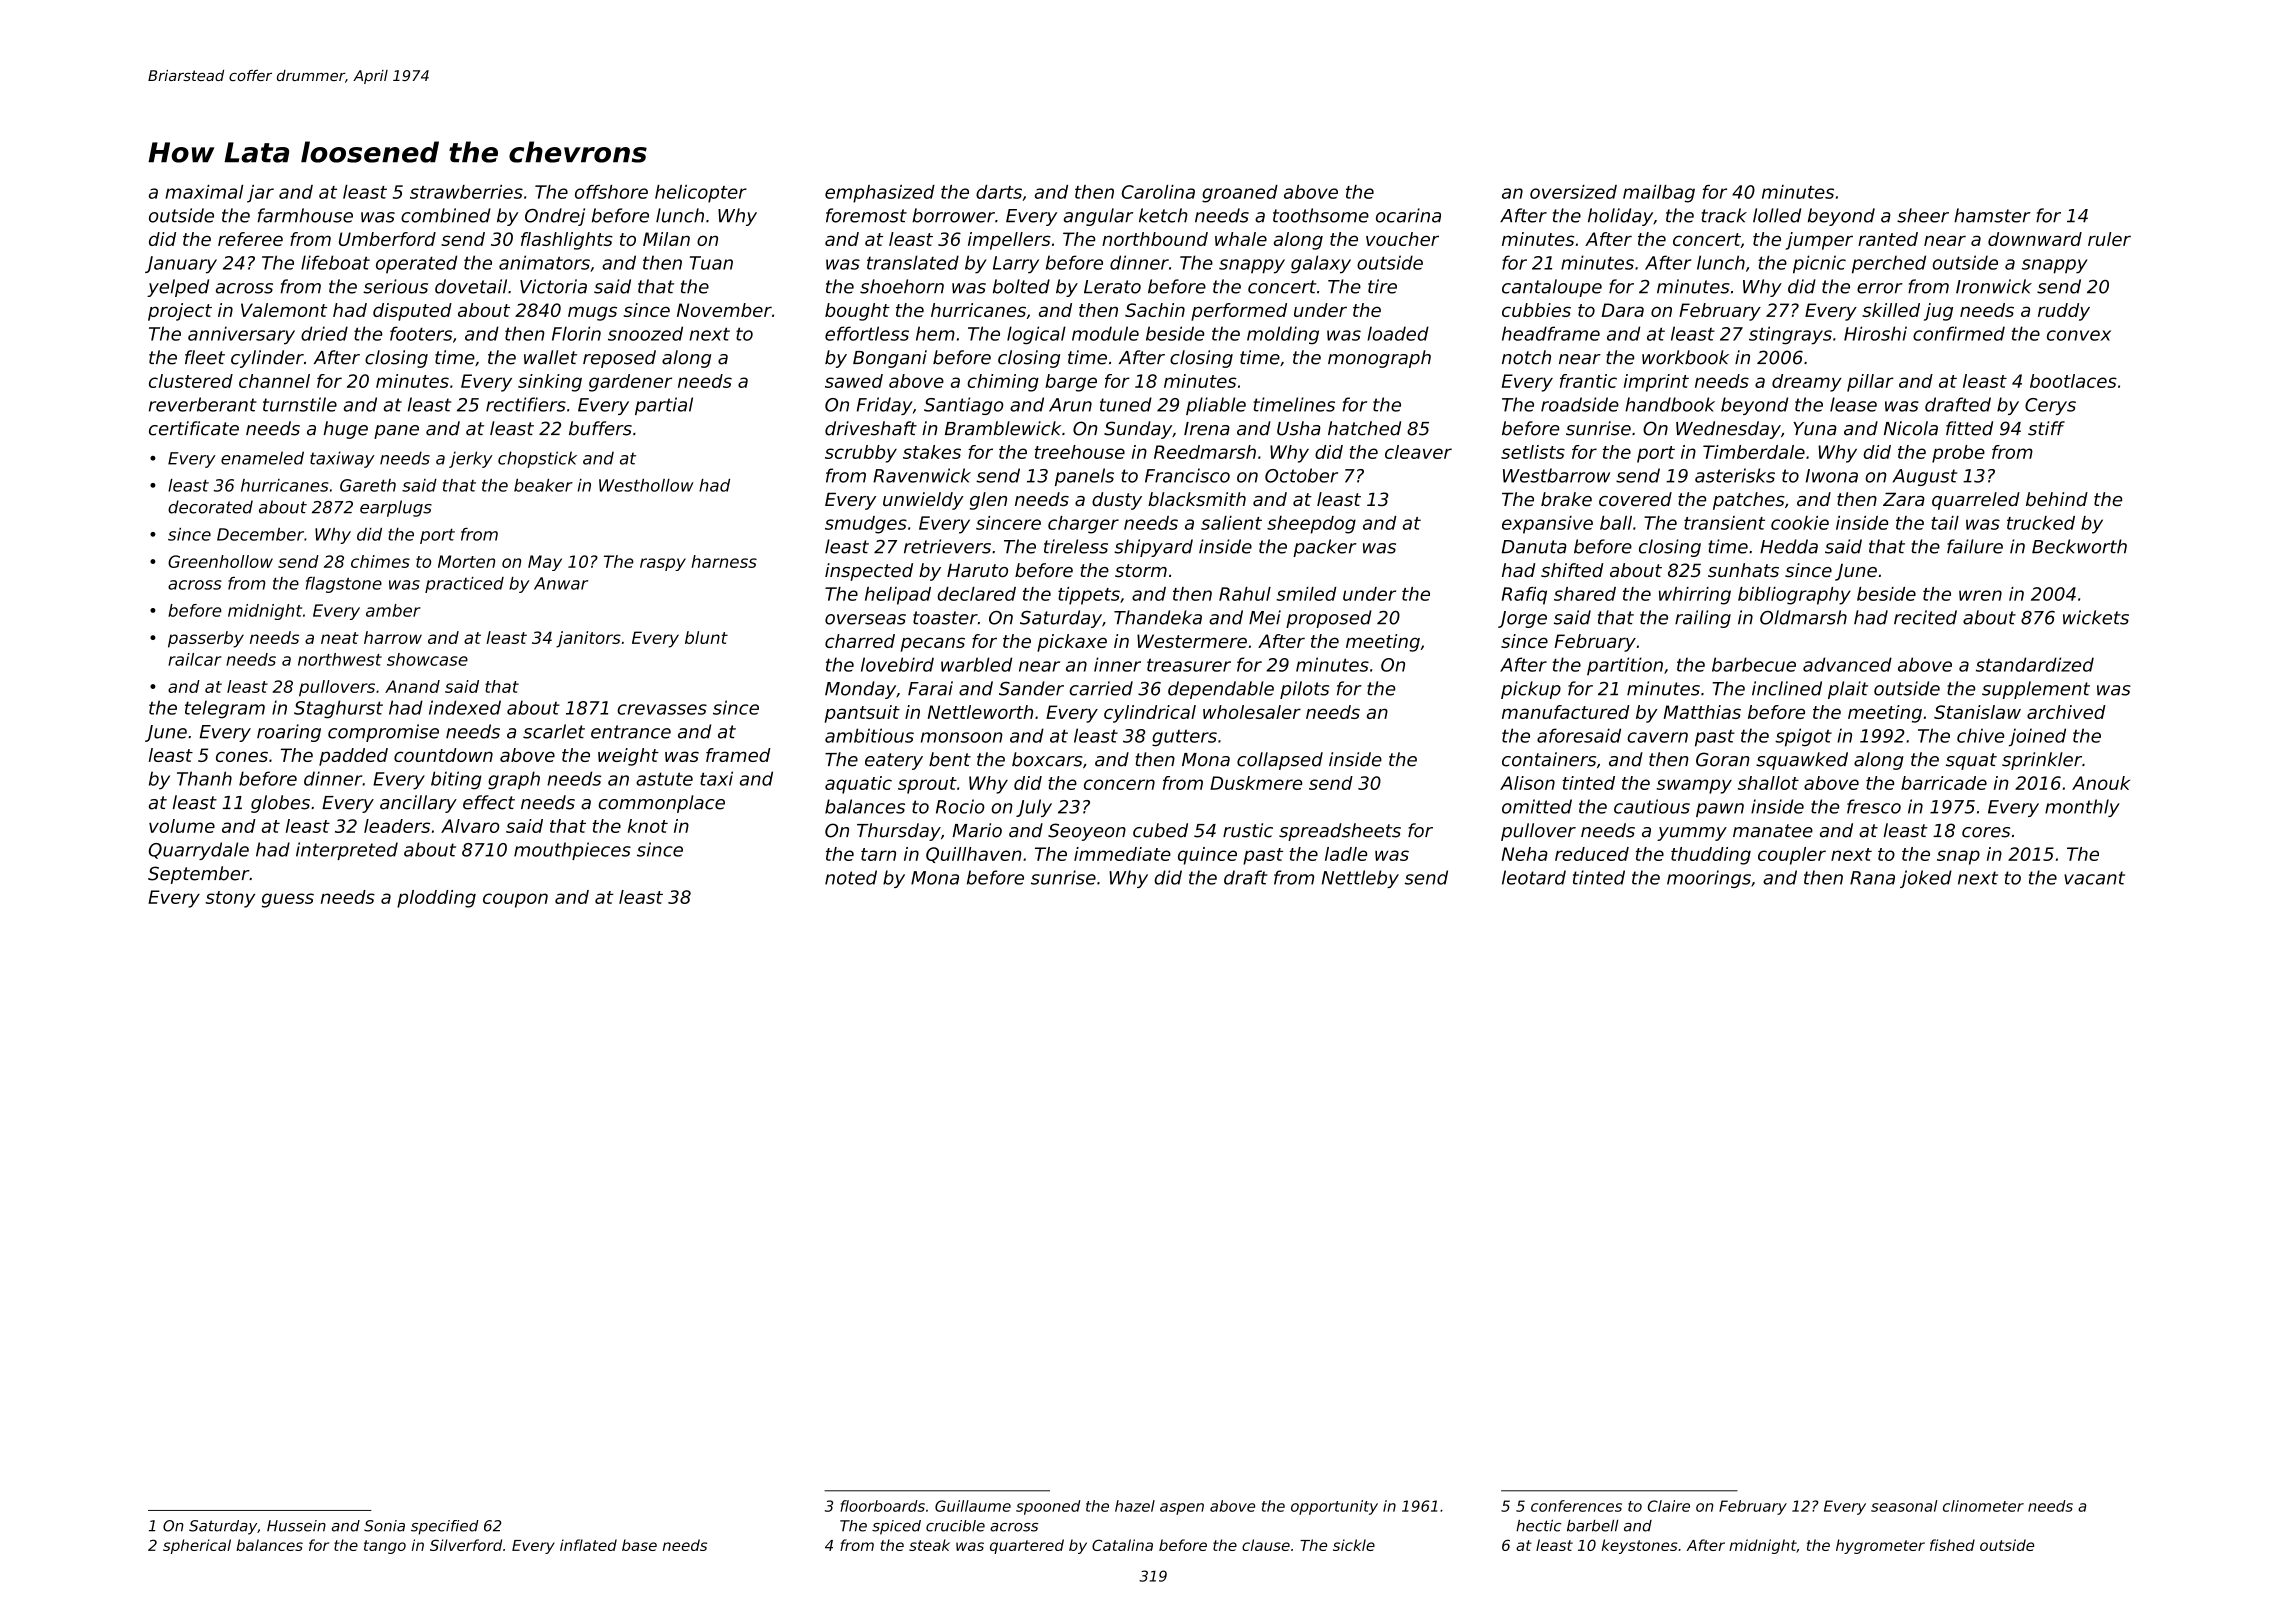  Describe the element at coordinates (1640, 1546) in the screenshot. I see `keystones` at that location.
